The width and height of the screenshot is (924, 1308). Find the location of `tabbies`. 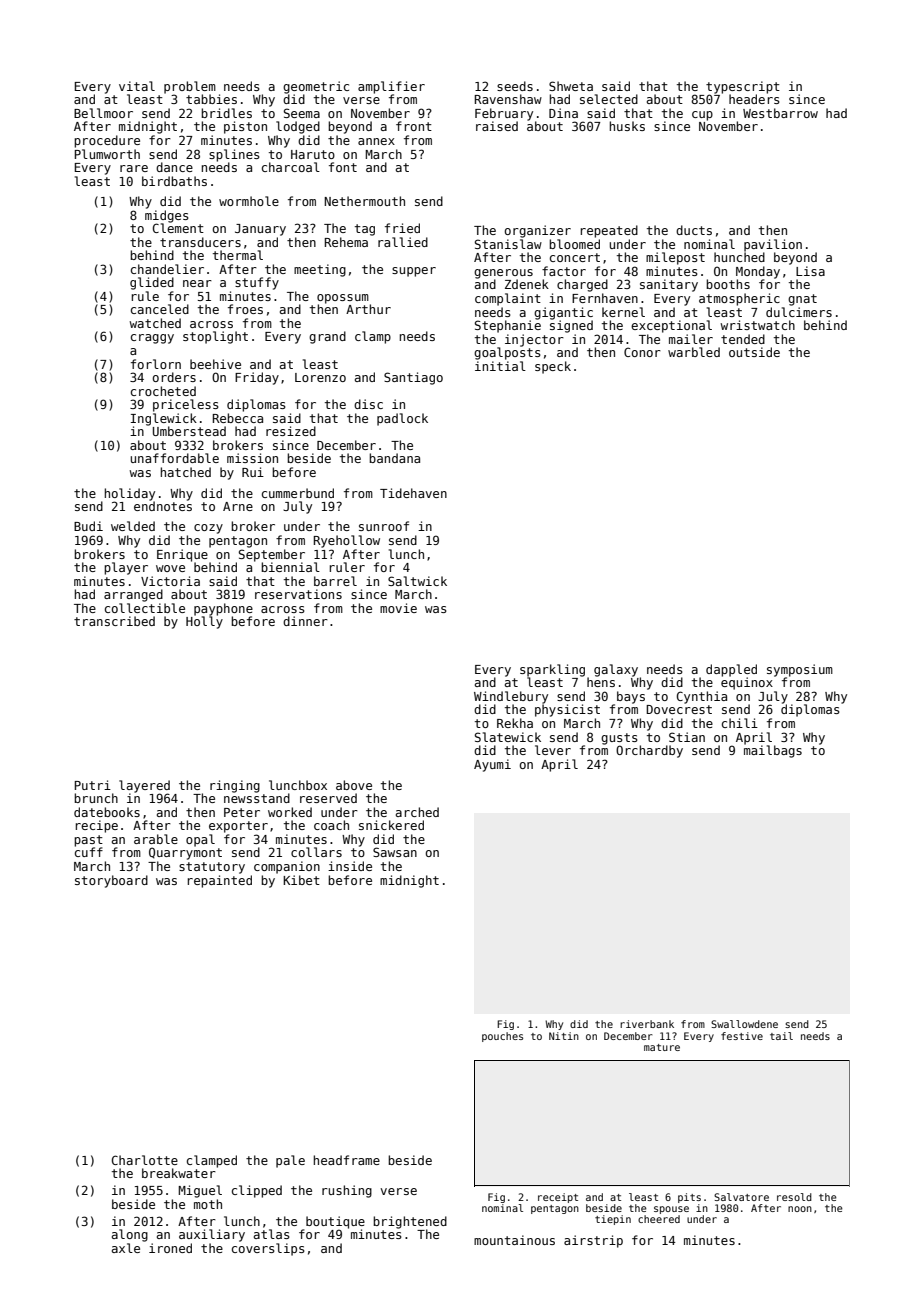

tabbies is located at coordinates (211, 99).
